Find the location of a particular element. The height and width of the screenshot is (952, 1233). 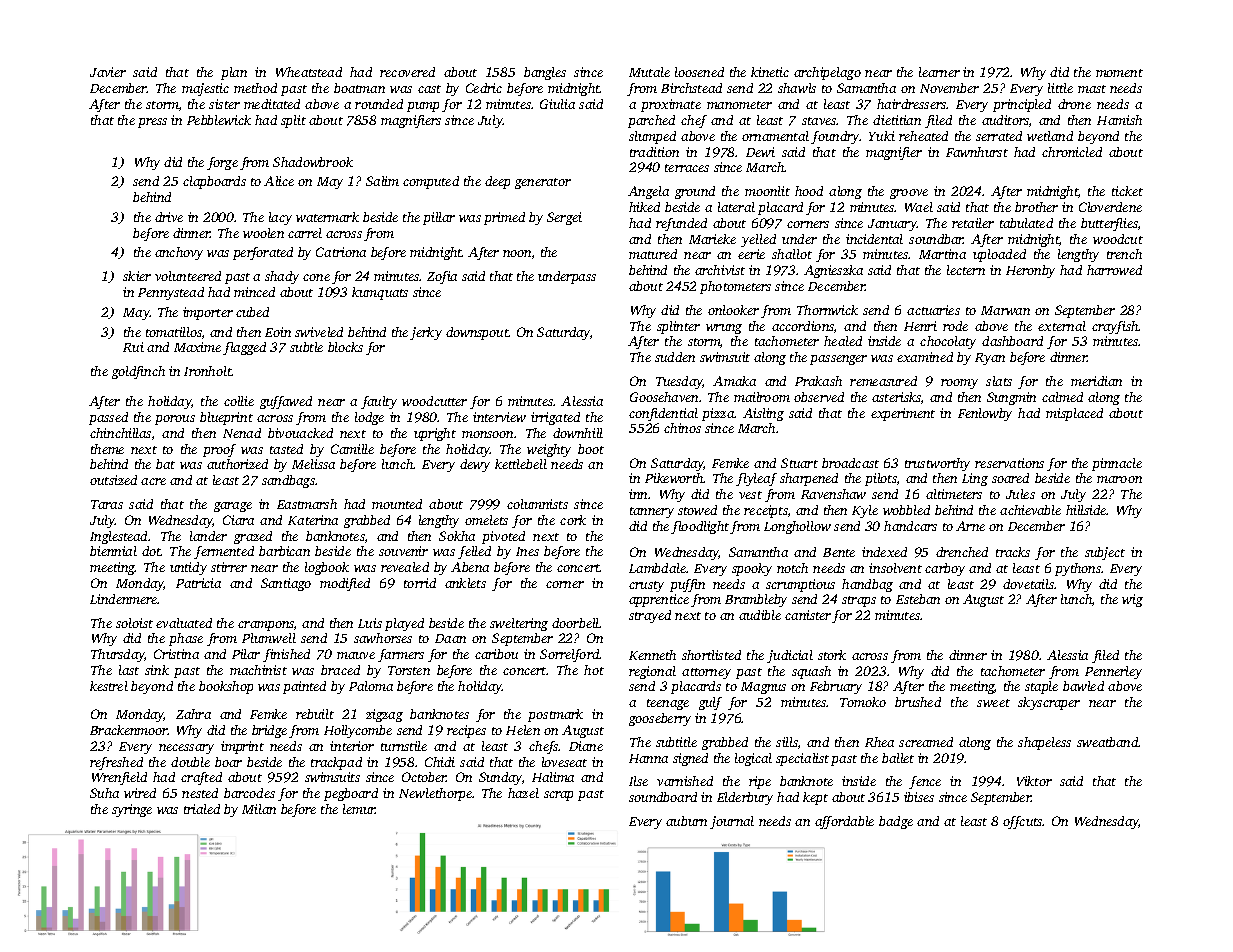

kinetic is located at coordinates (770, 72).
